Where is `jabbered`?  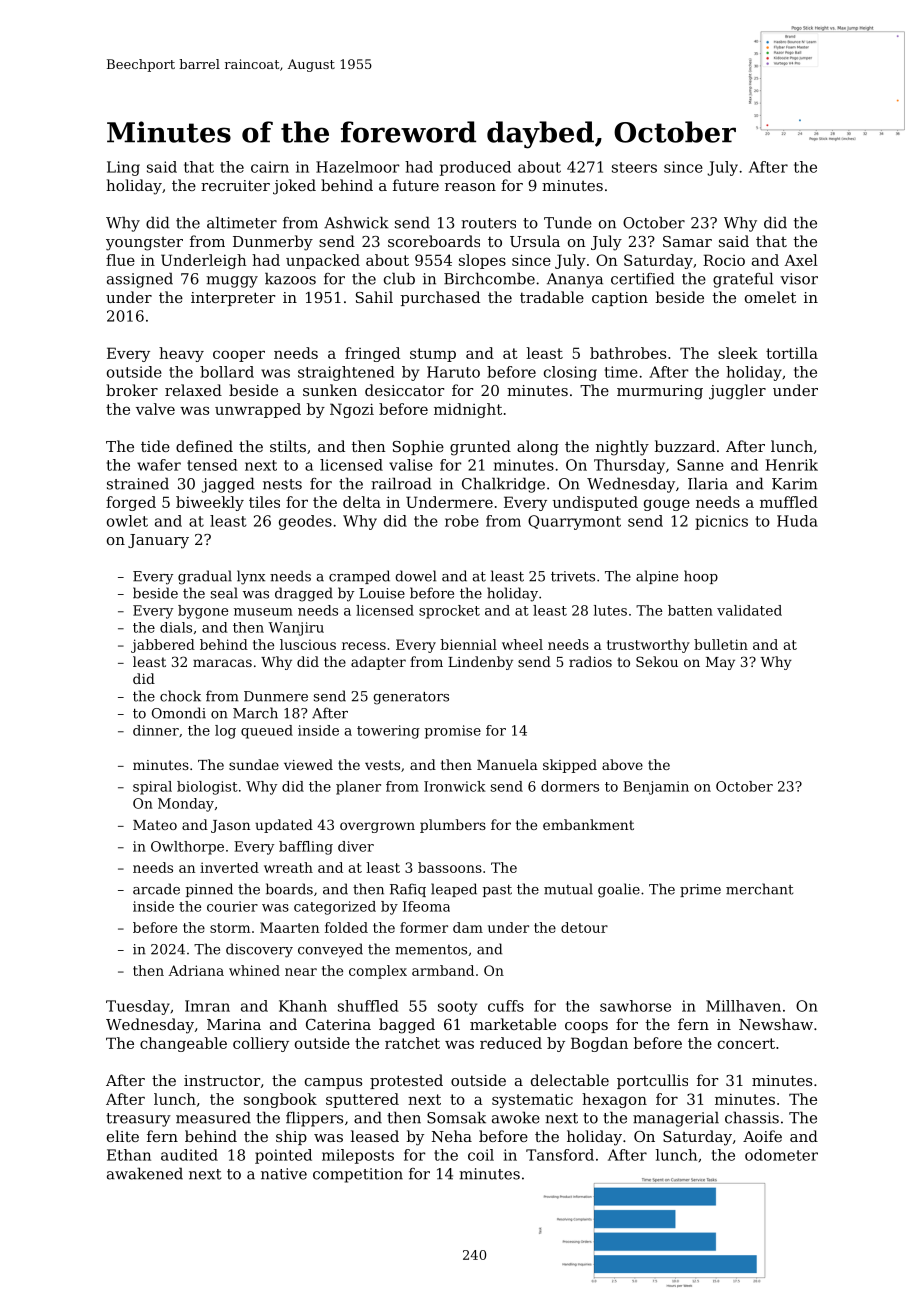 jabbered is located at coordinates (163, 646).
